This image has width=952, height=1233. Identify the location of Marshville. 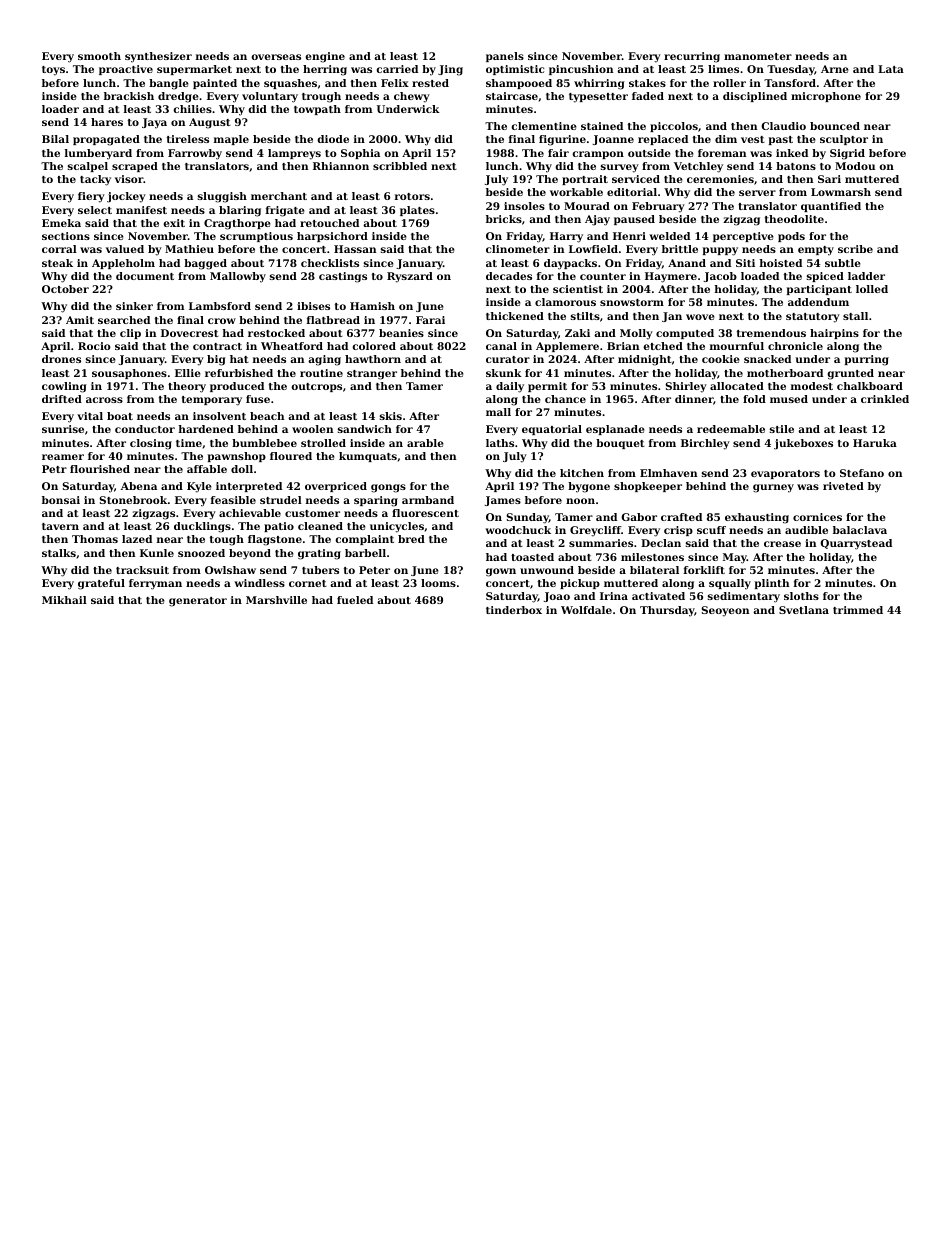
(276, 600).
